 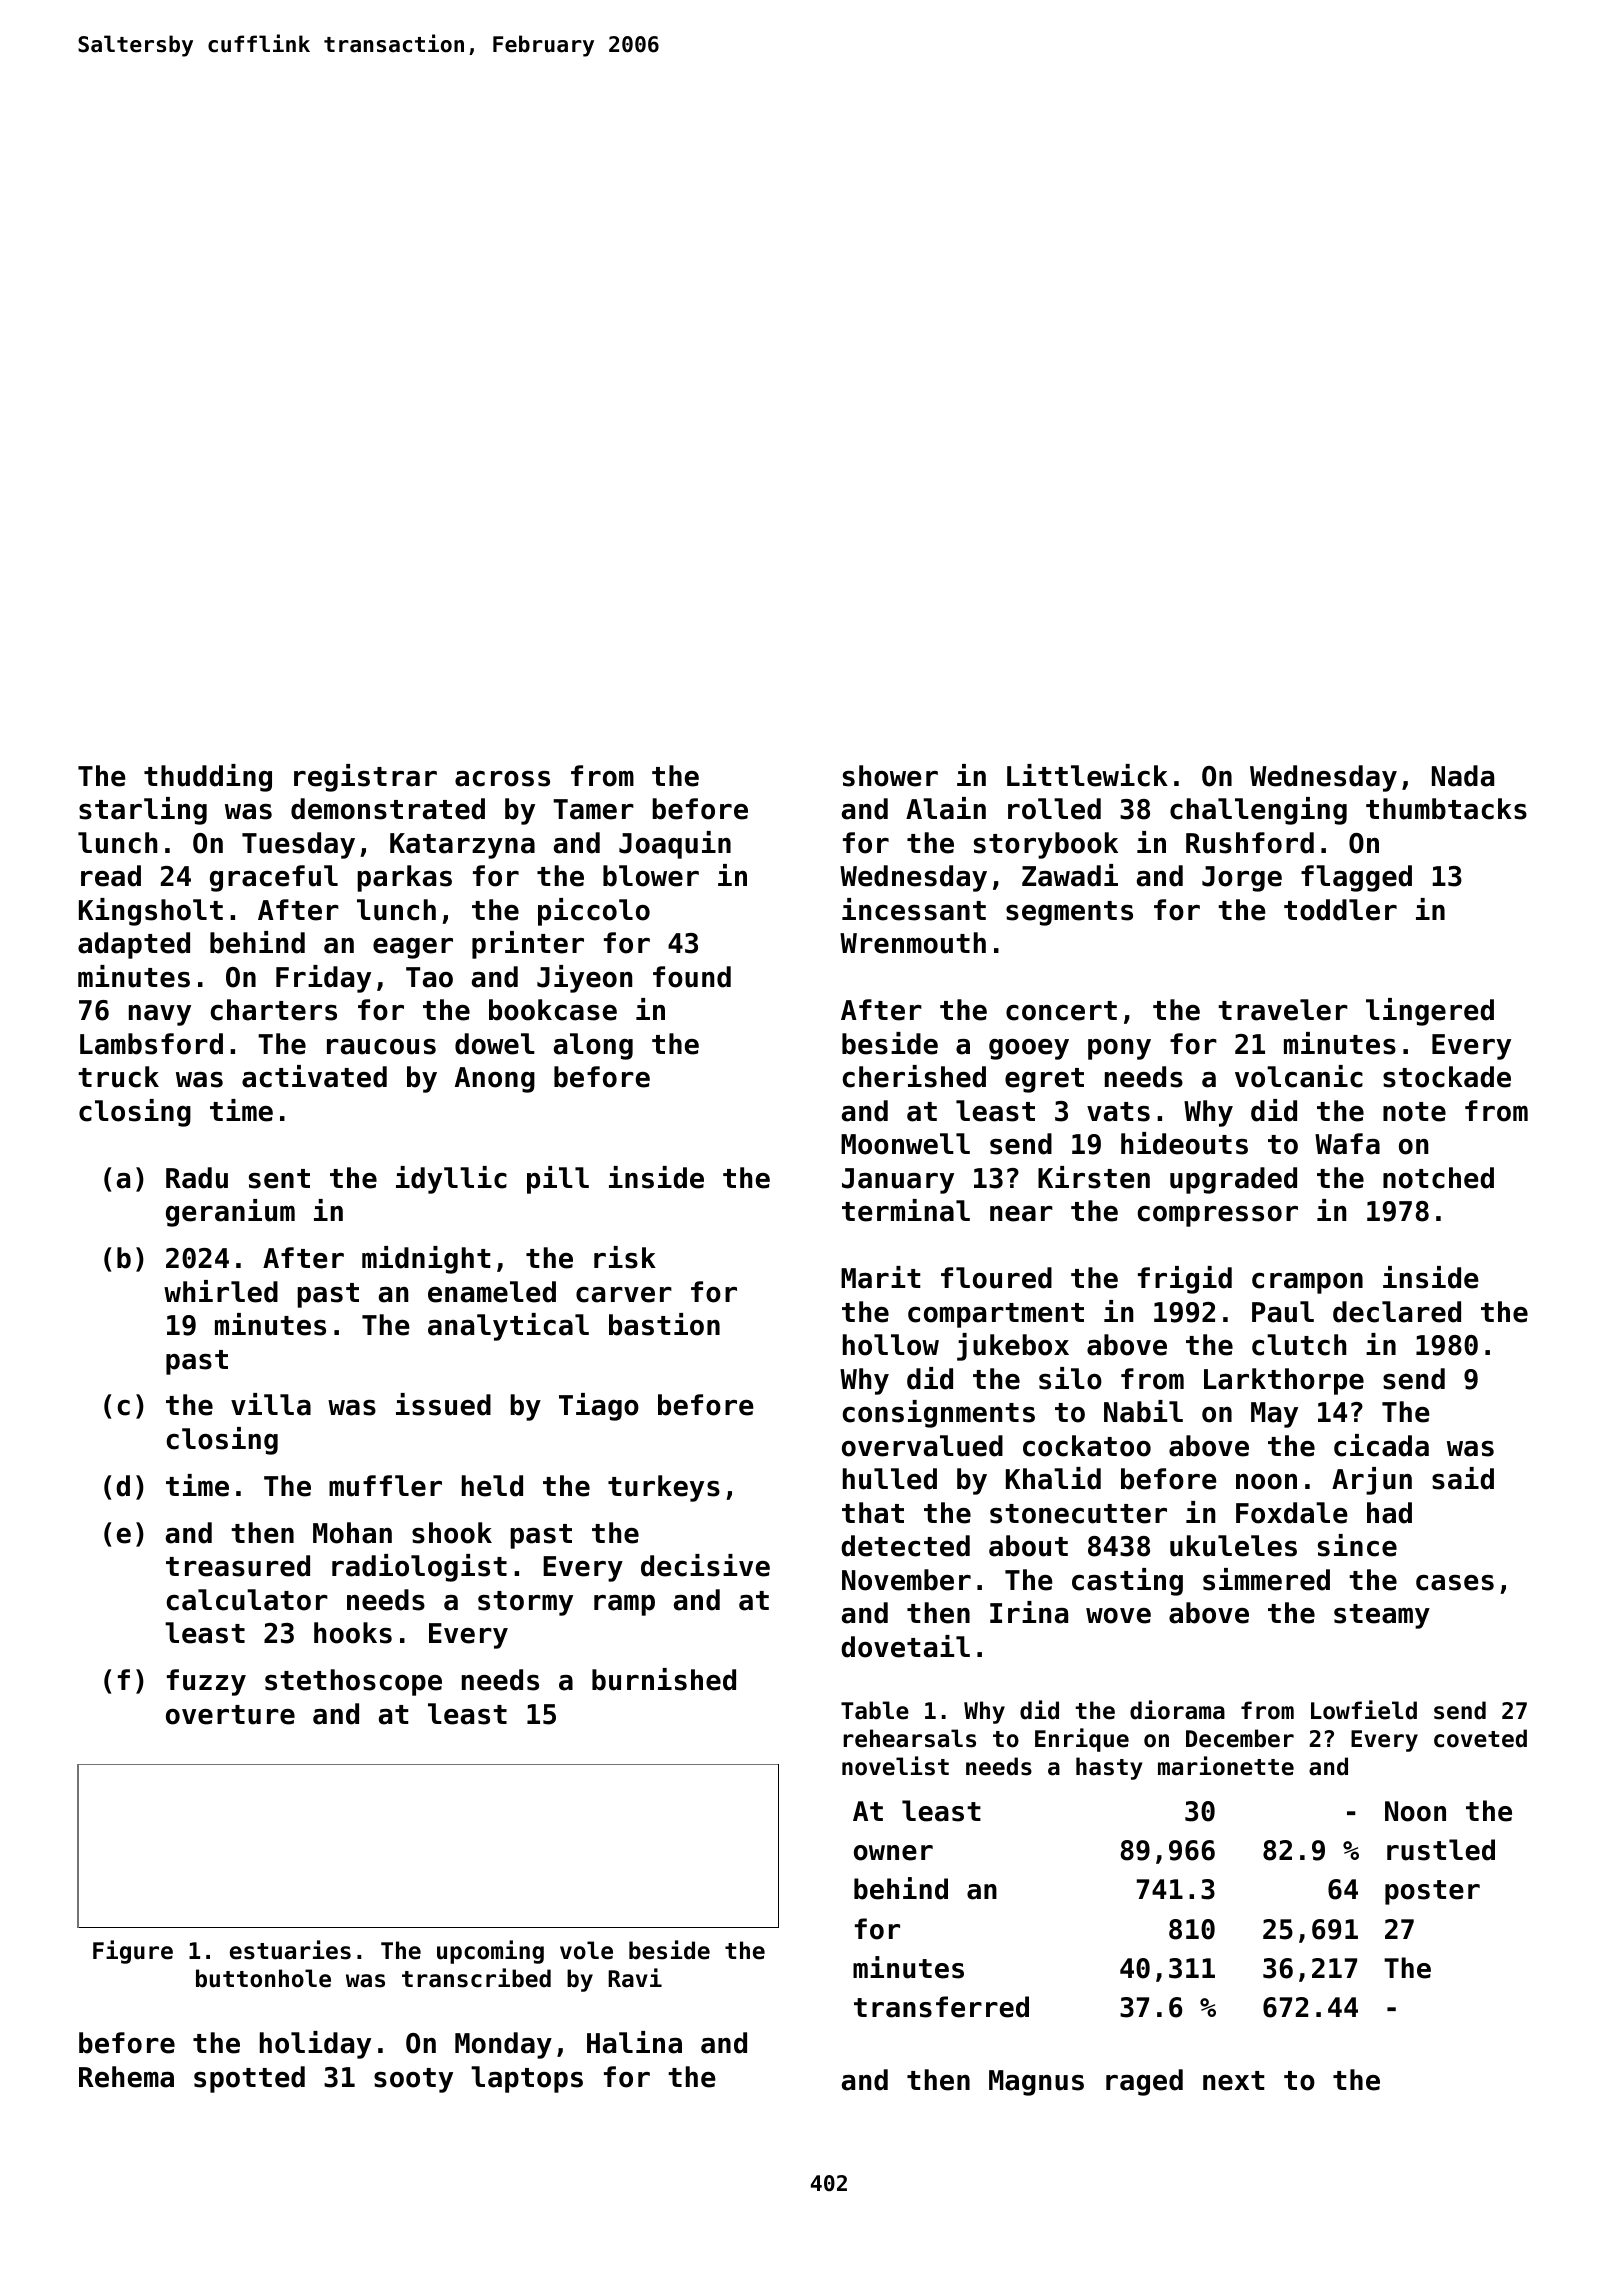 What do you see at coordinates (1480, 1738) in the document?
I see `coveted` at bounding box center [1480, 1738].
